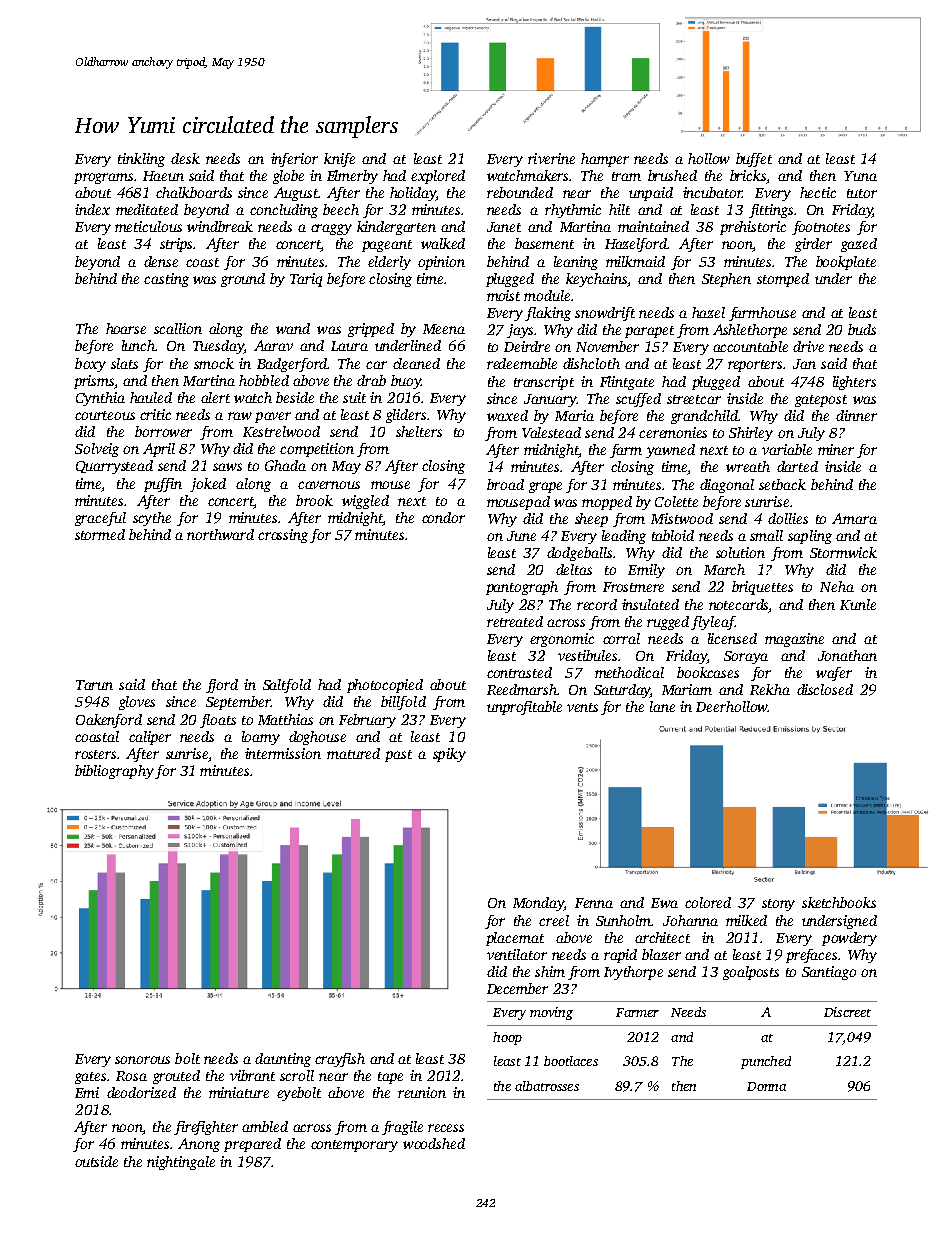  I want to click on nightingale, so click(181, 1163).
